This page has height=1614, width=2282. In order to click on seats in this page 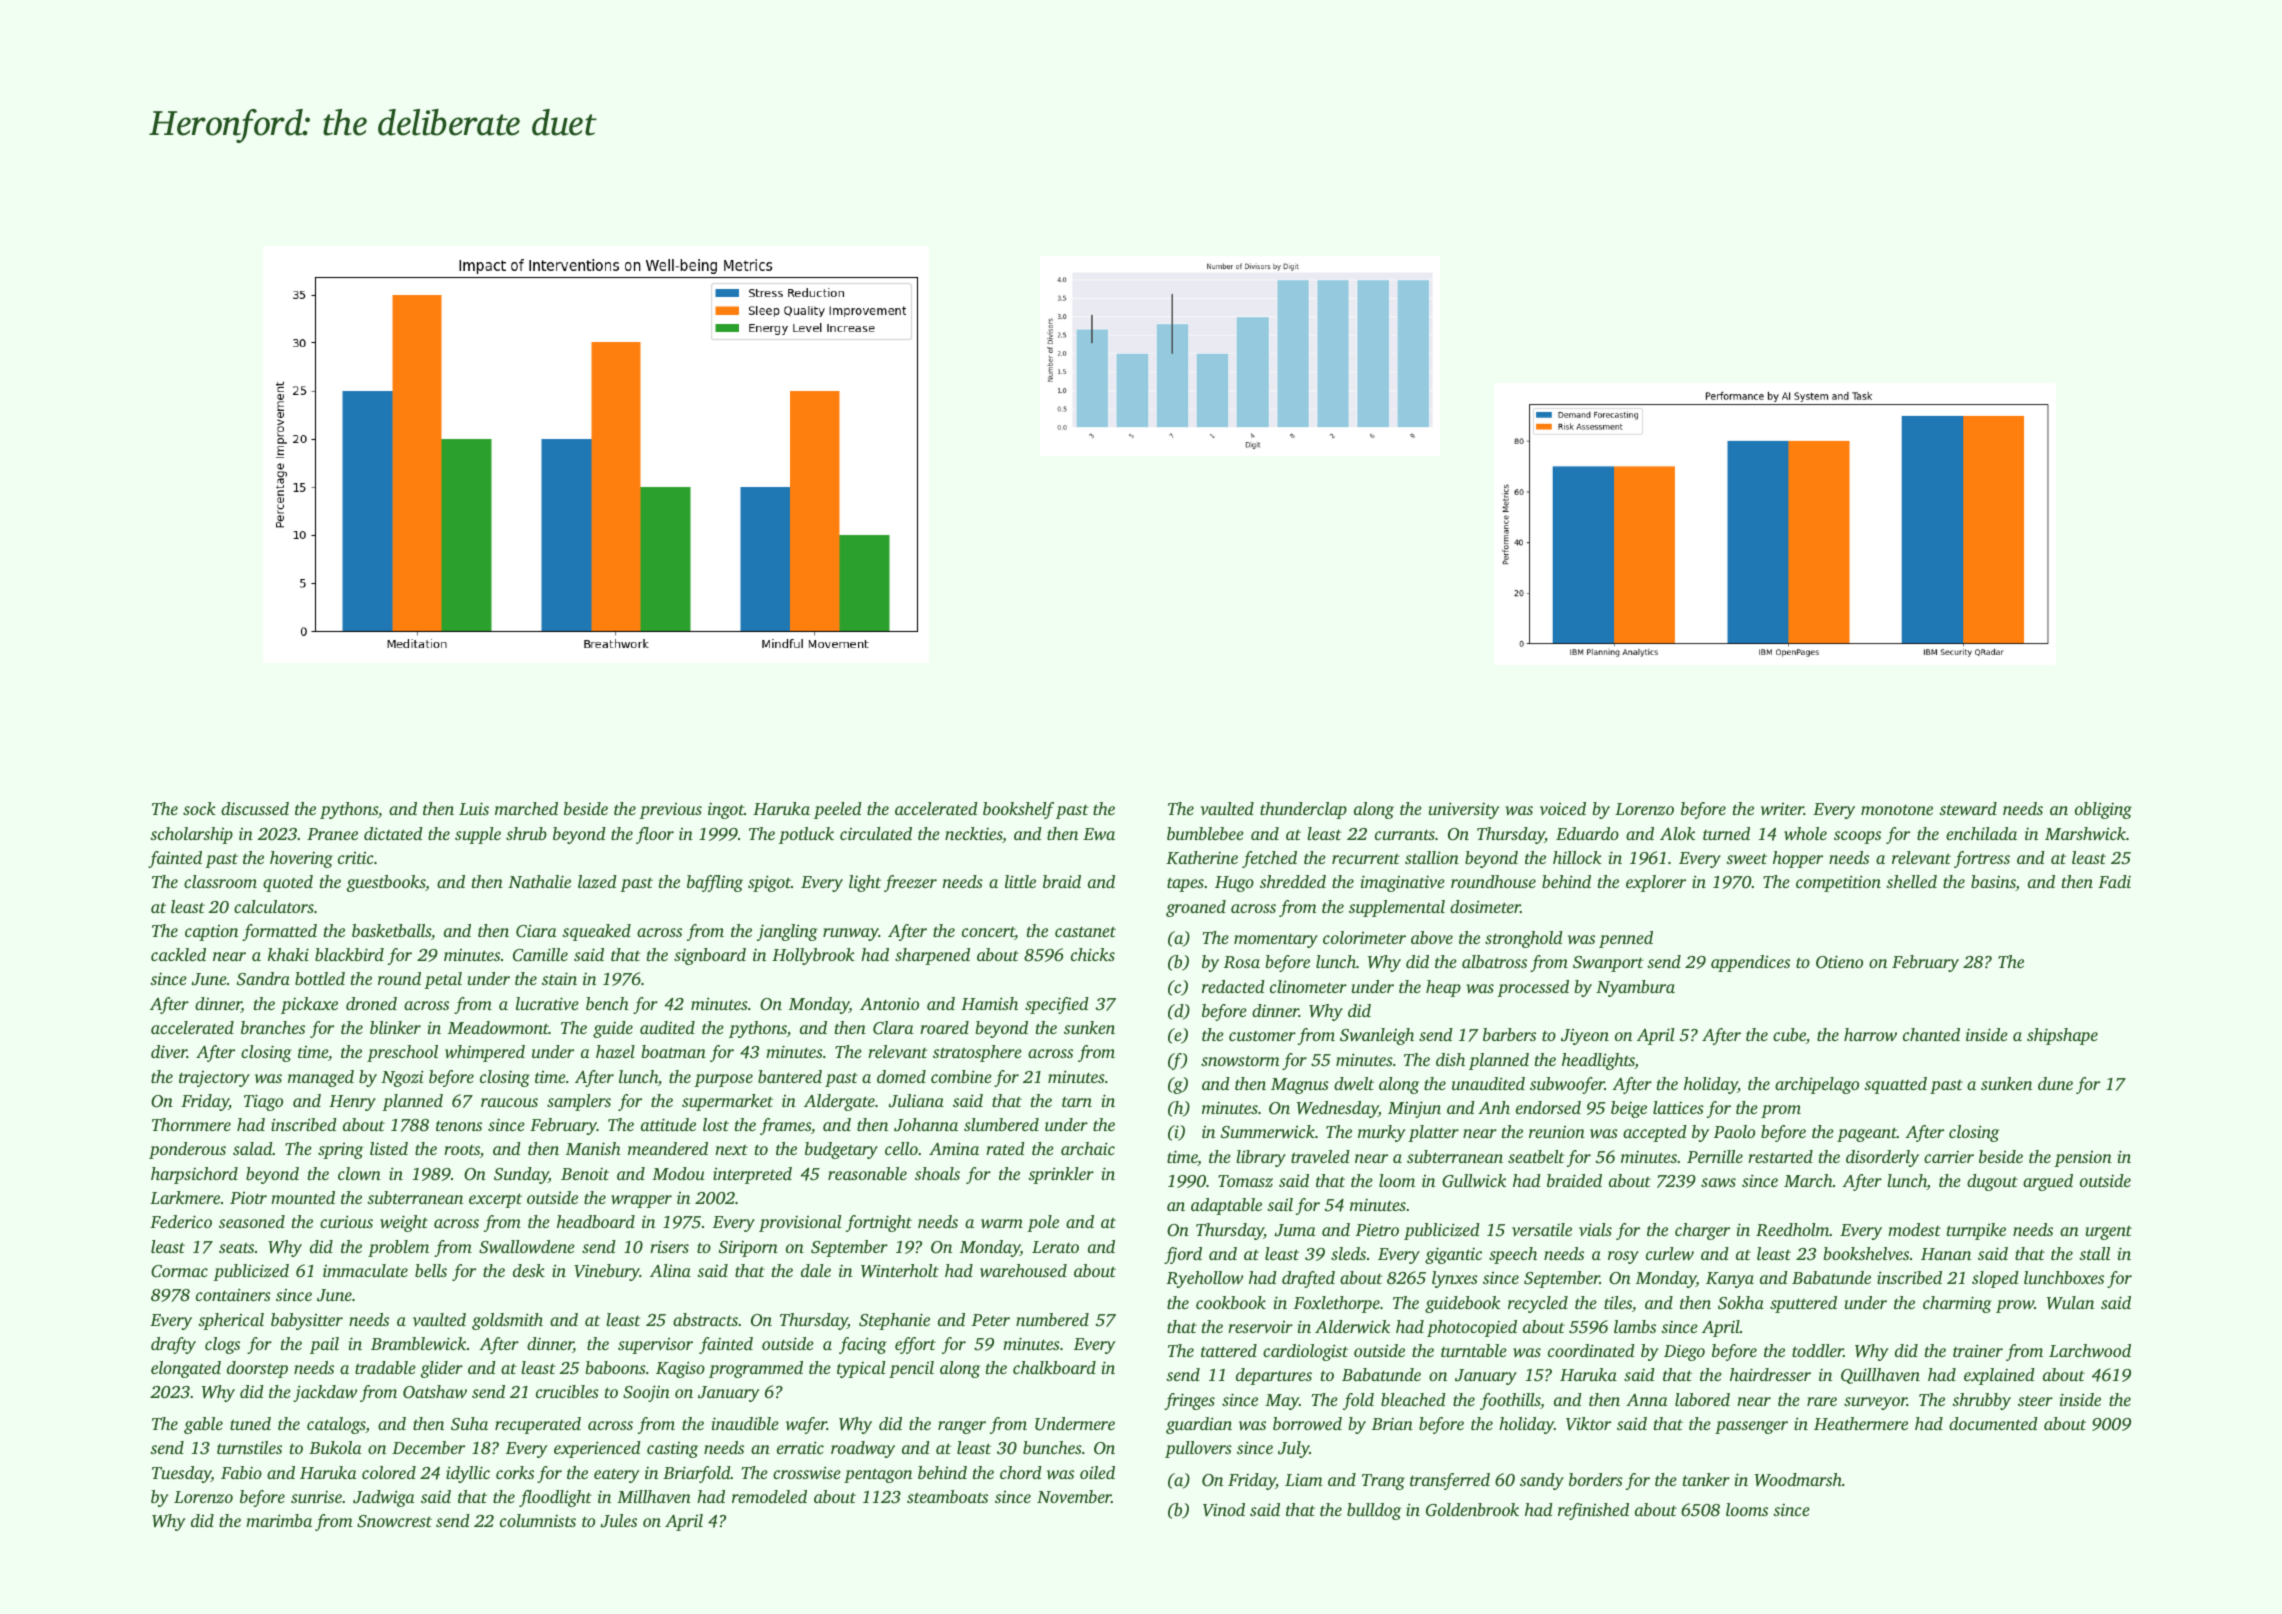, I will do `click(236, 1248)`.
